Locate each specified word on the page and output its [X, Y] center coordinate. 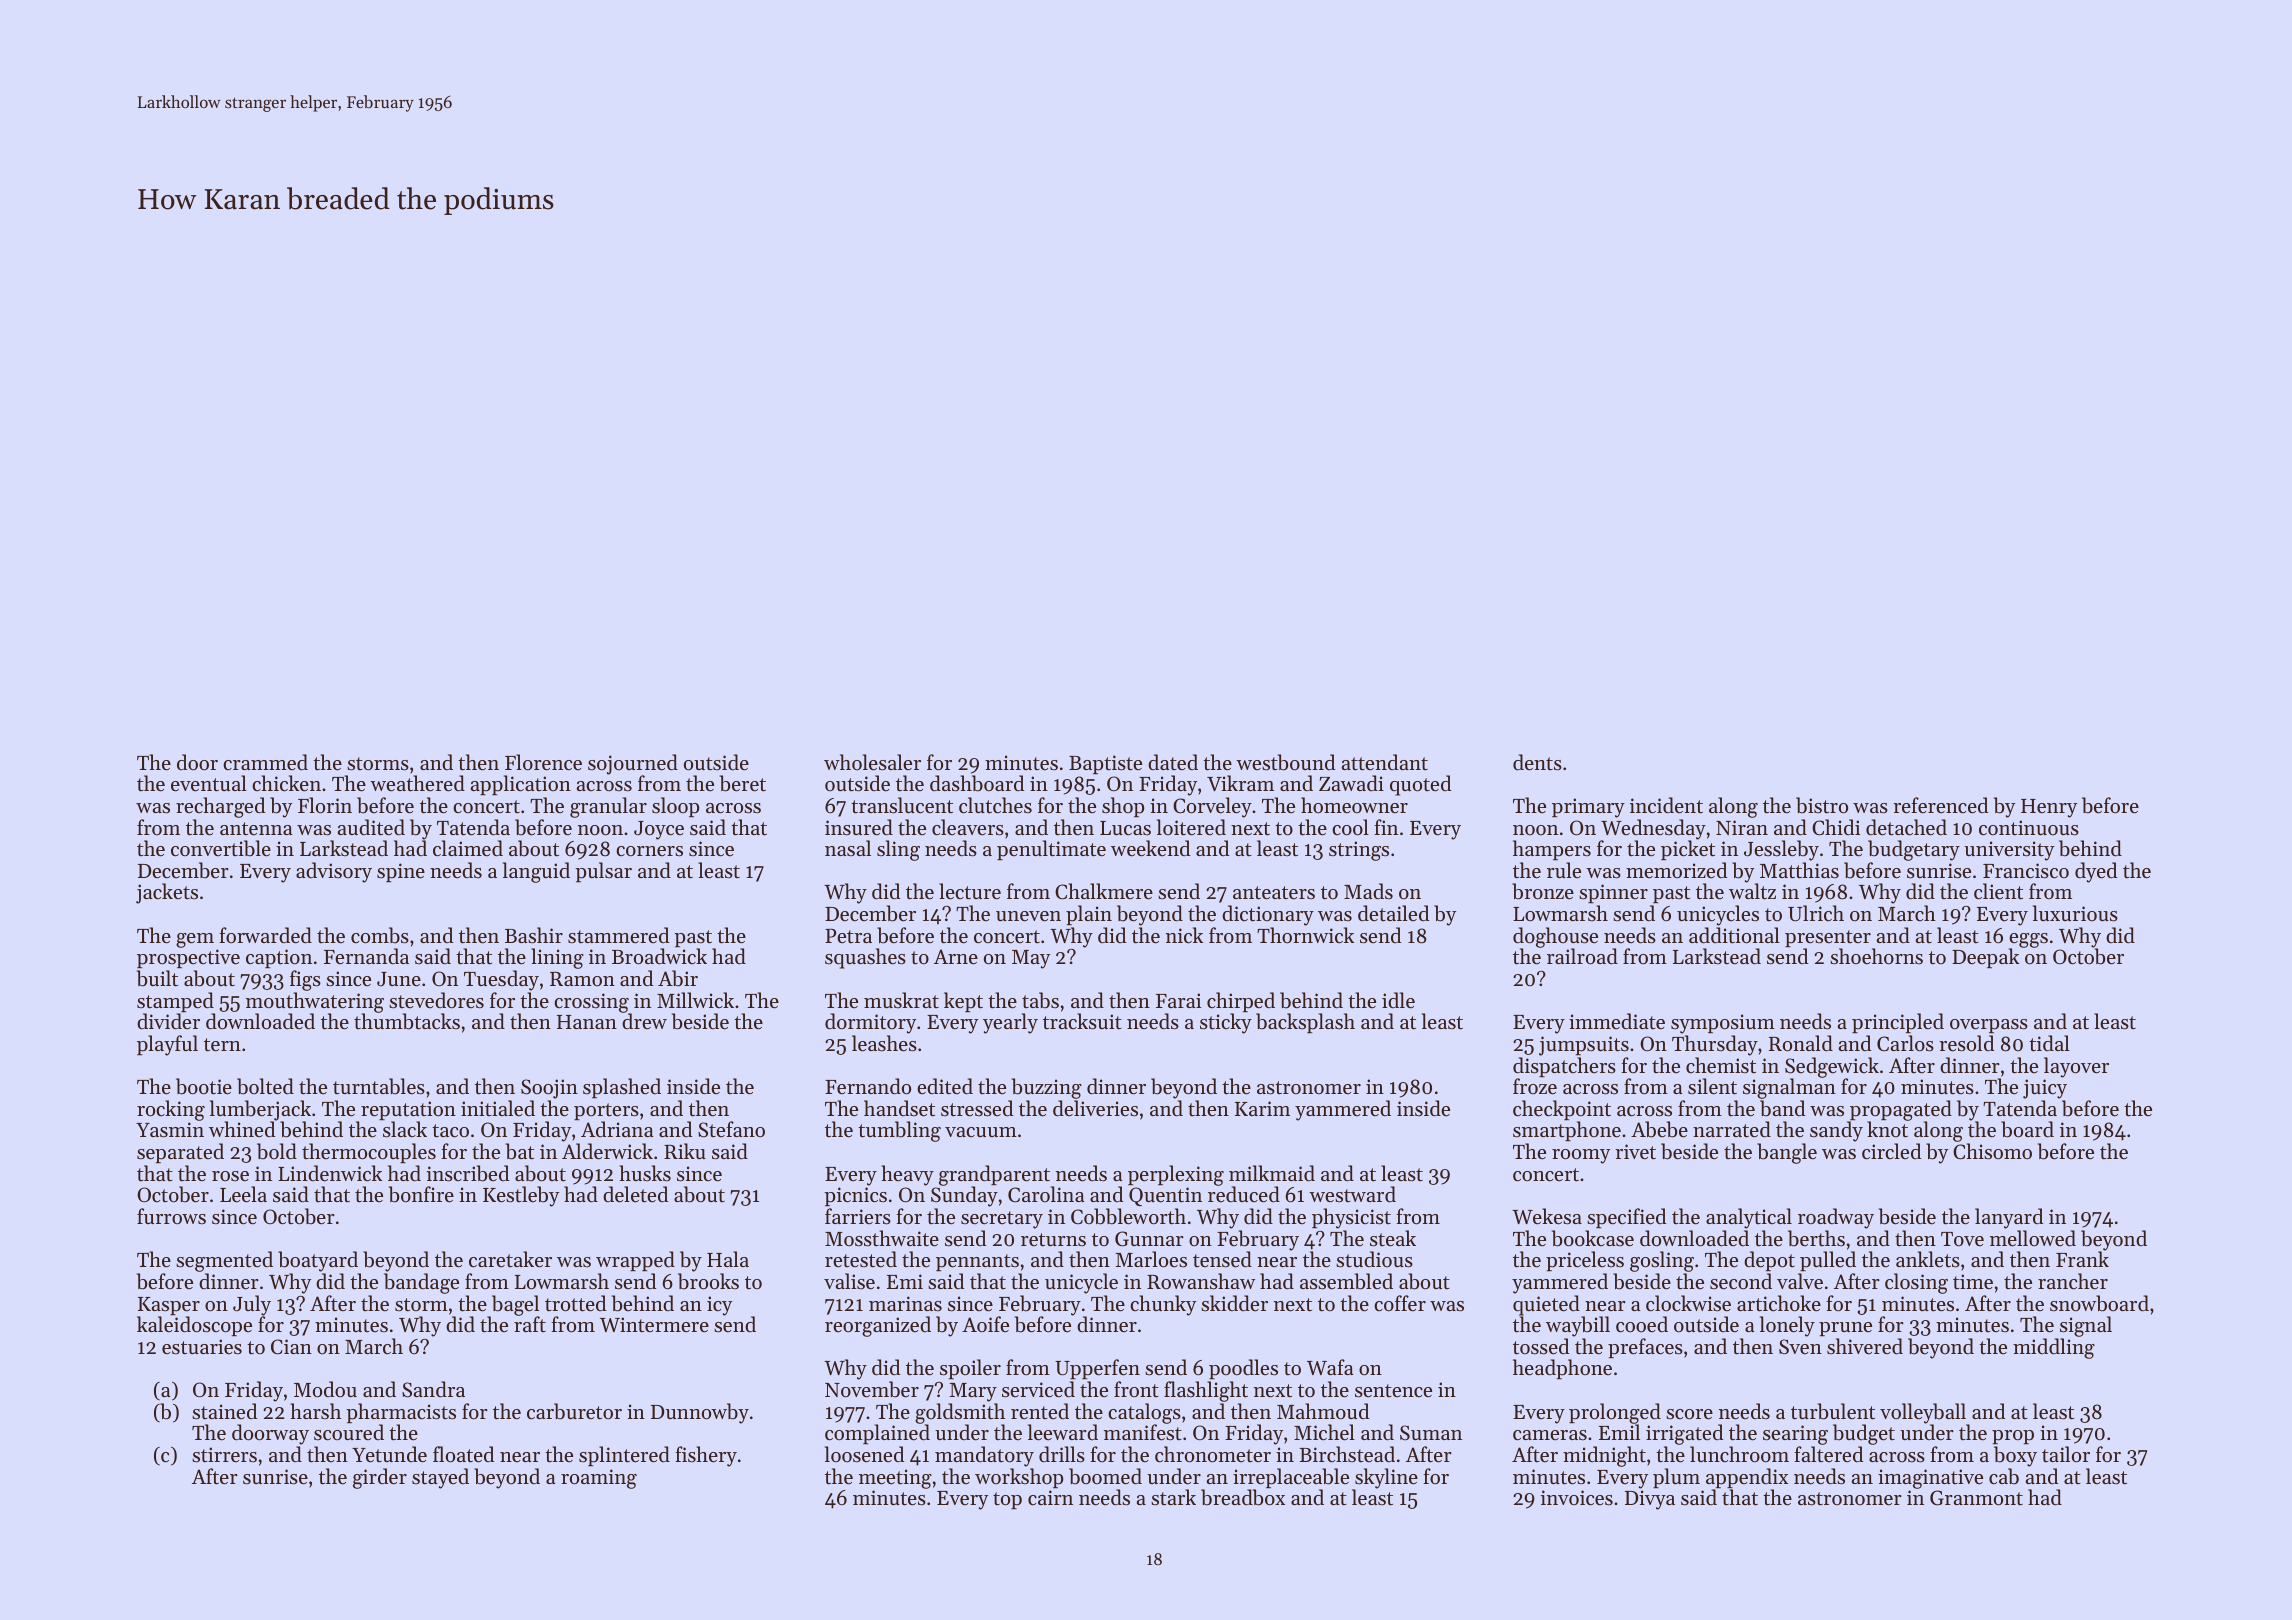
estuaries [202, 1347]
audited [371, 827]
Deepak [1985, 958]
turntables [379, 1086]
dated [1173, 762]
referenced [1940, 805]
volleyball [1923, 1413]
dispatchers [1564, 1067]
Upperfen [1097, 1369]
